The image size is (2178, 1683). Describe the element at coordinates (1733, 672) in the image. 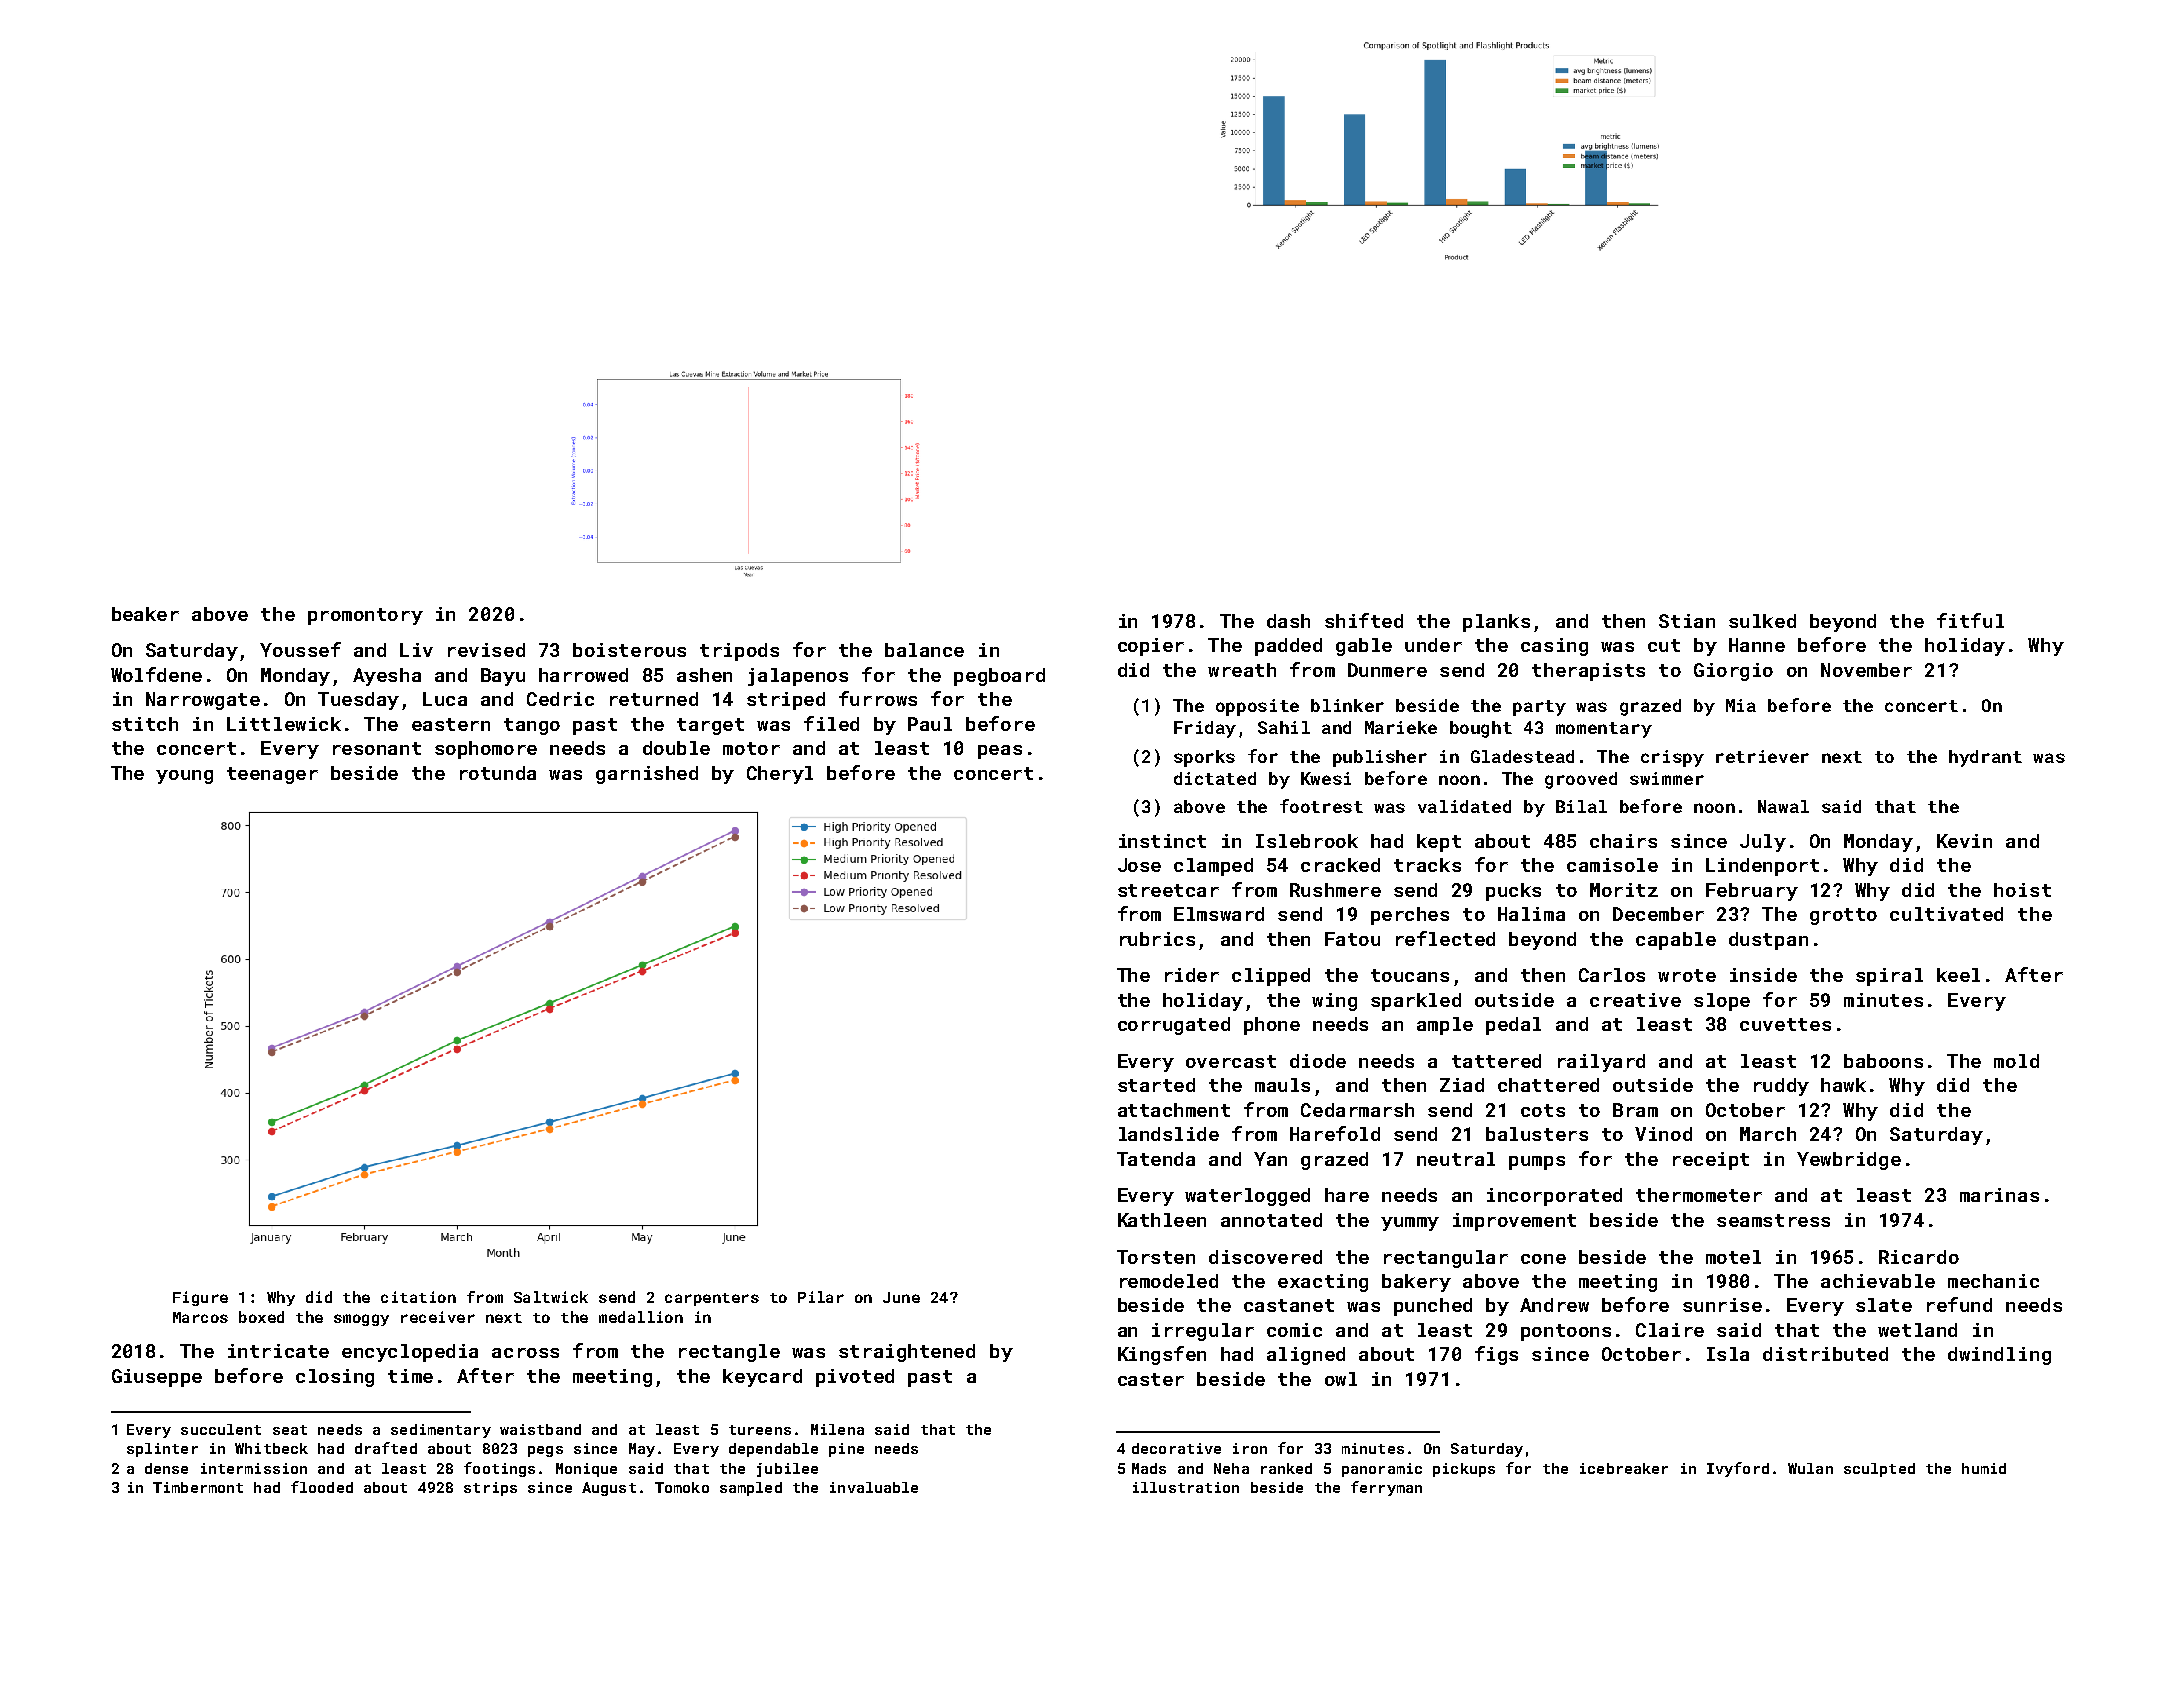

I see `Giorgio` at that location.
